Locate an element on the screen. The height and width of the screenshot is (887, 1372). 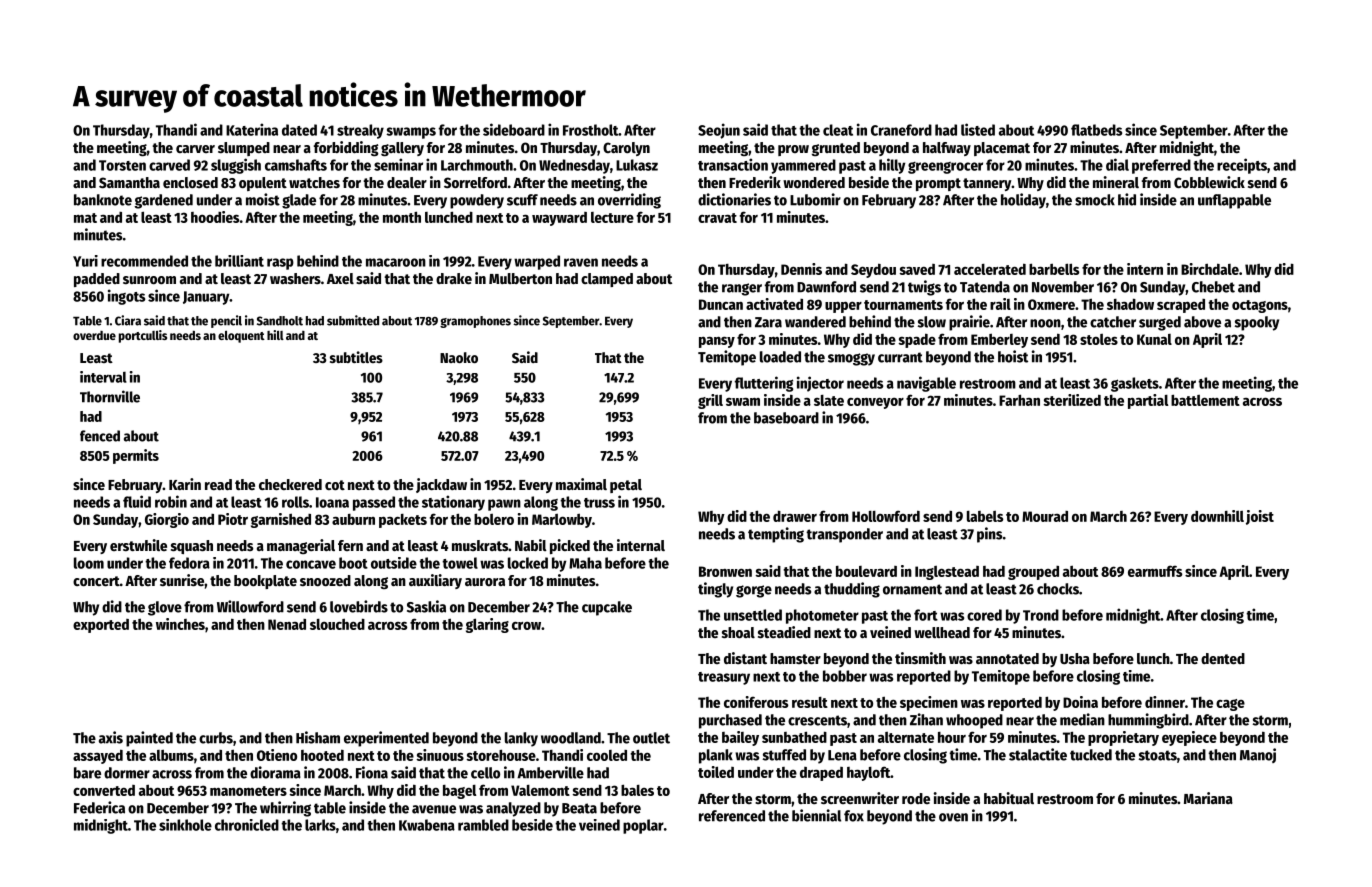
sinkhole is located at coordinates (185, 825).
